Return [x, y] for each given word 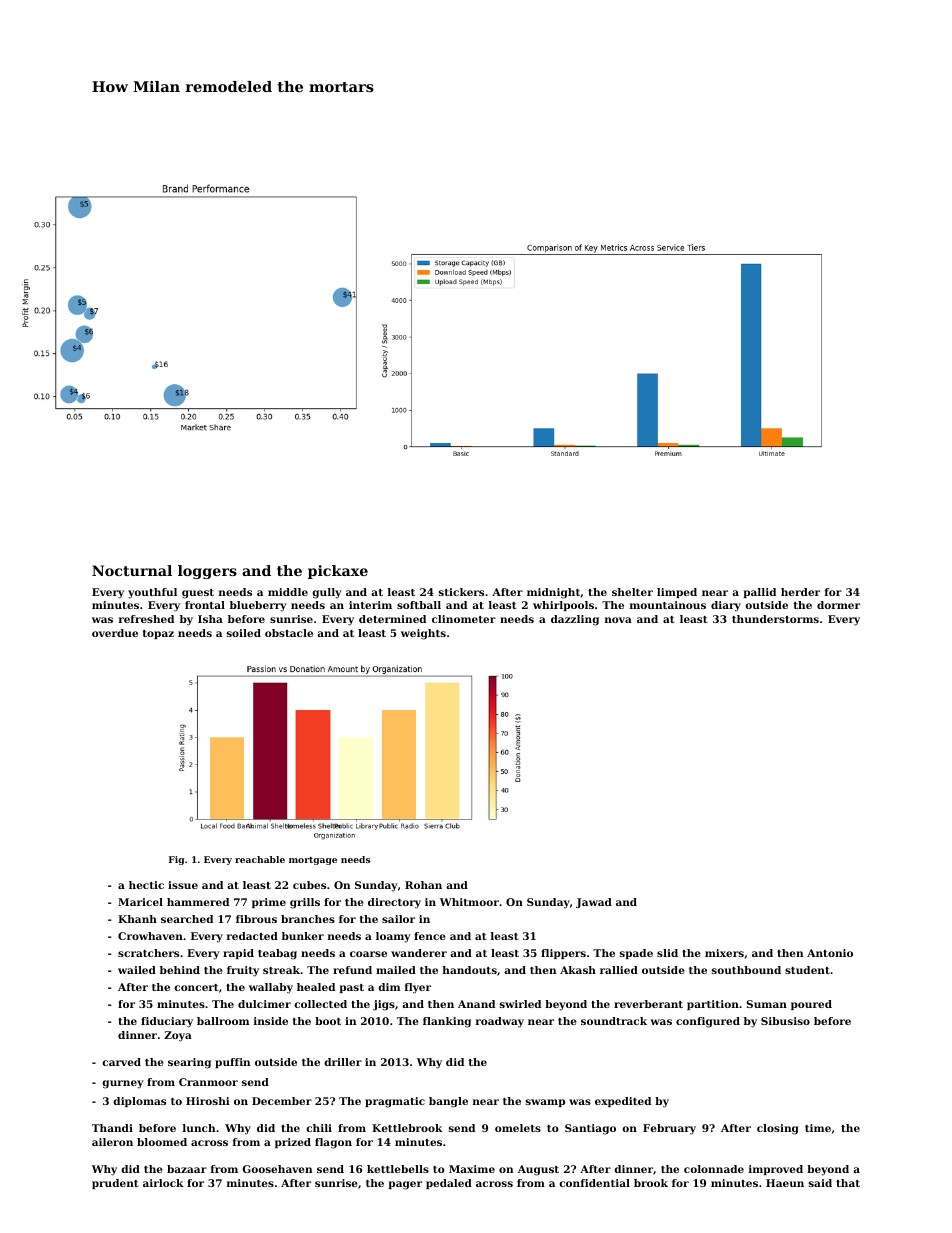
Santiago [590, 1129]
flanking [447, 1022]
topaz [158, 634]
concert [196, 987]
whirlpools [563, 606]
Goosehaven [277, 1169]
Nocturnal [132, 570]
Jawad [594, 903]
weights [423, 634]
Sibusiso [785, 1021]
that [848, 1183]
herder [800, 592]
